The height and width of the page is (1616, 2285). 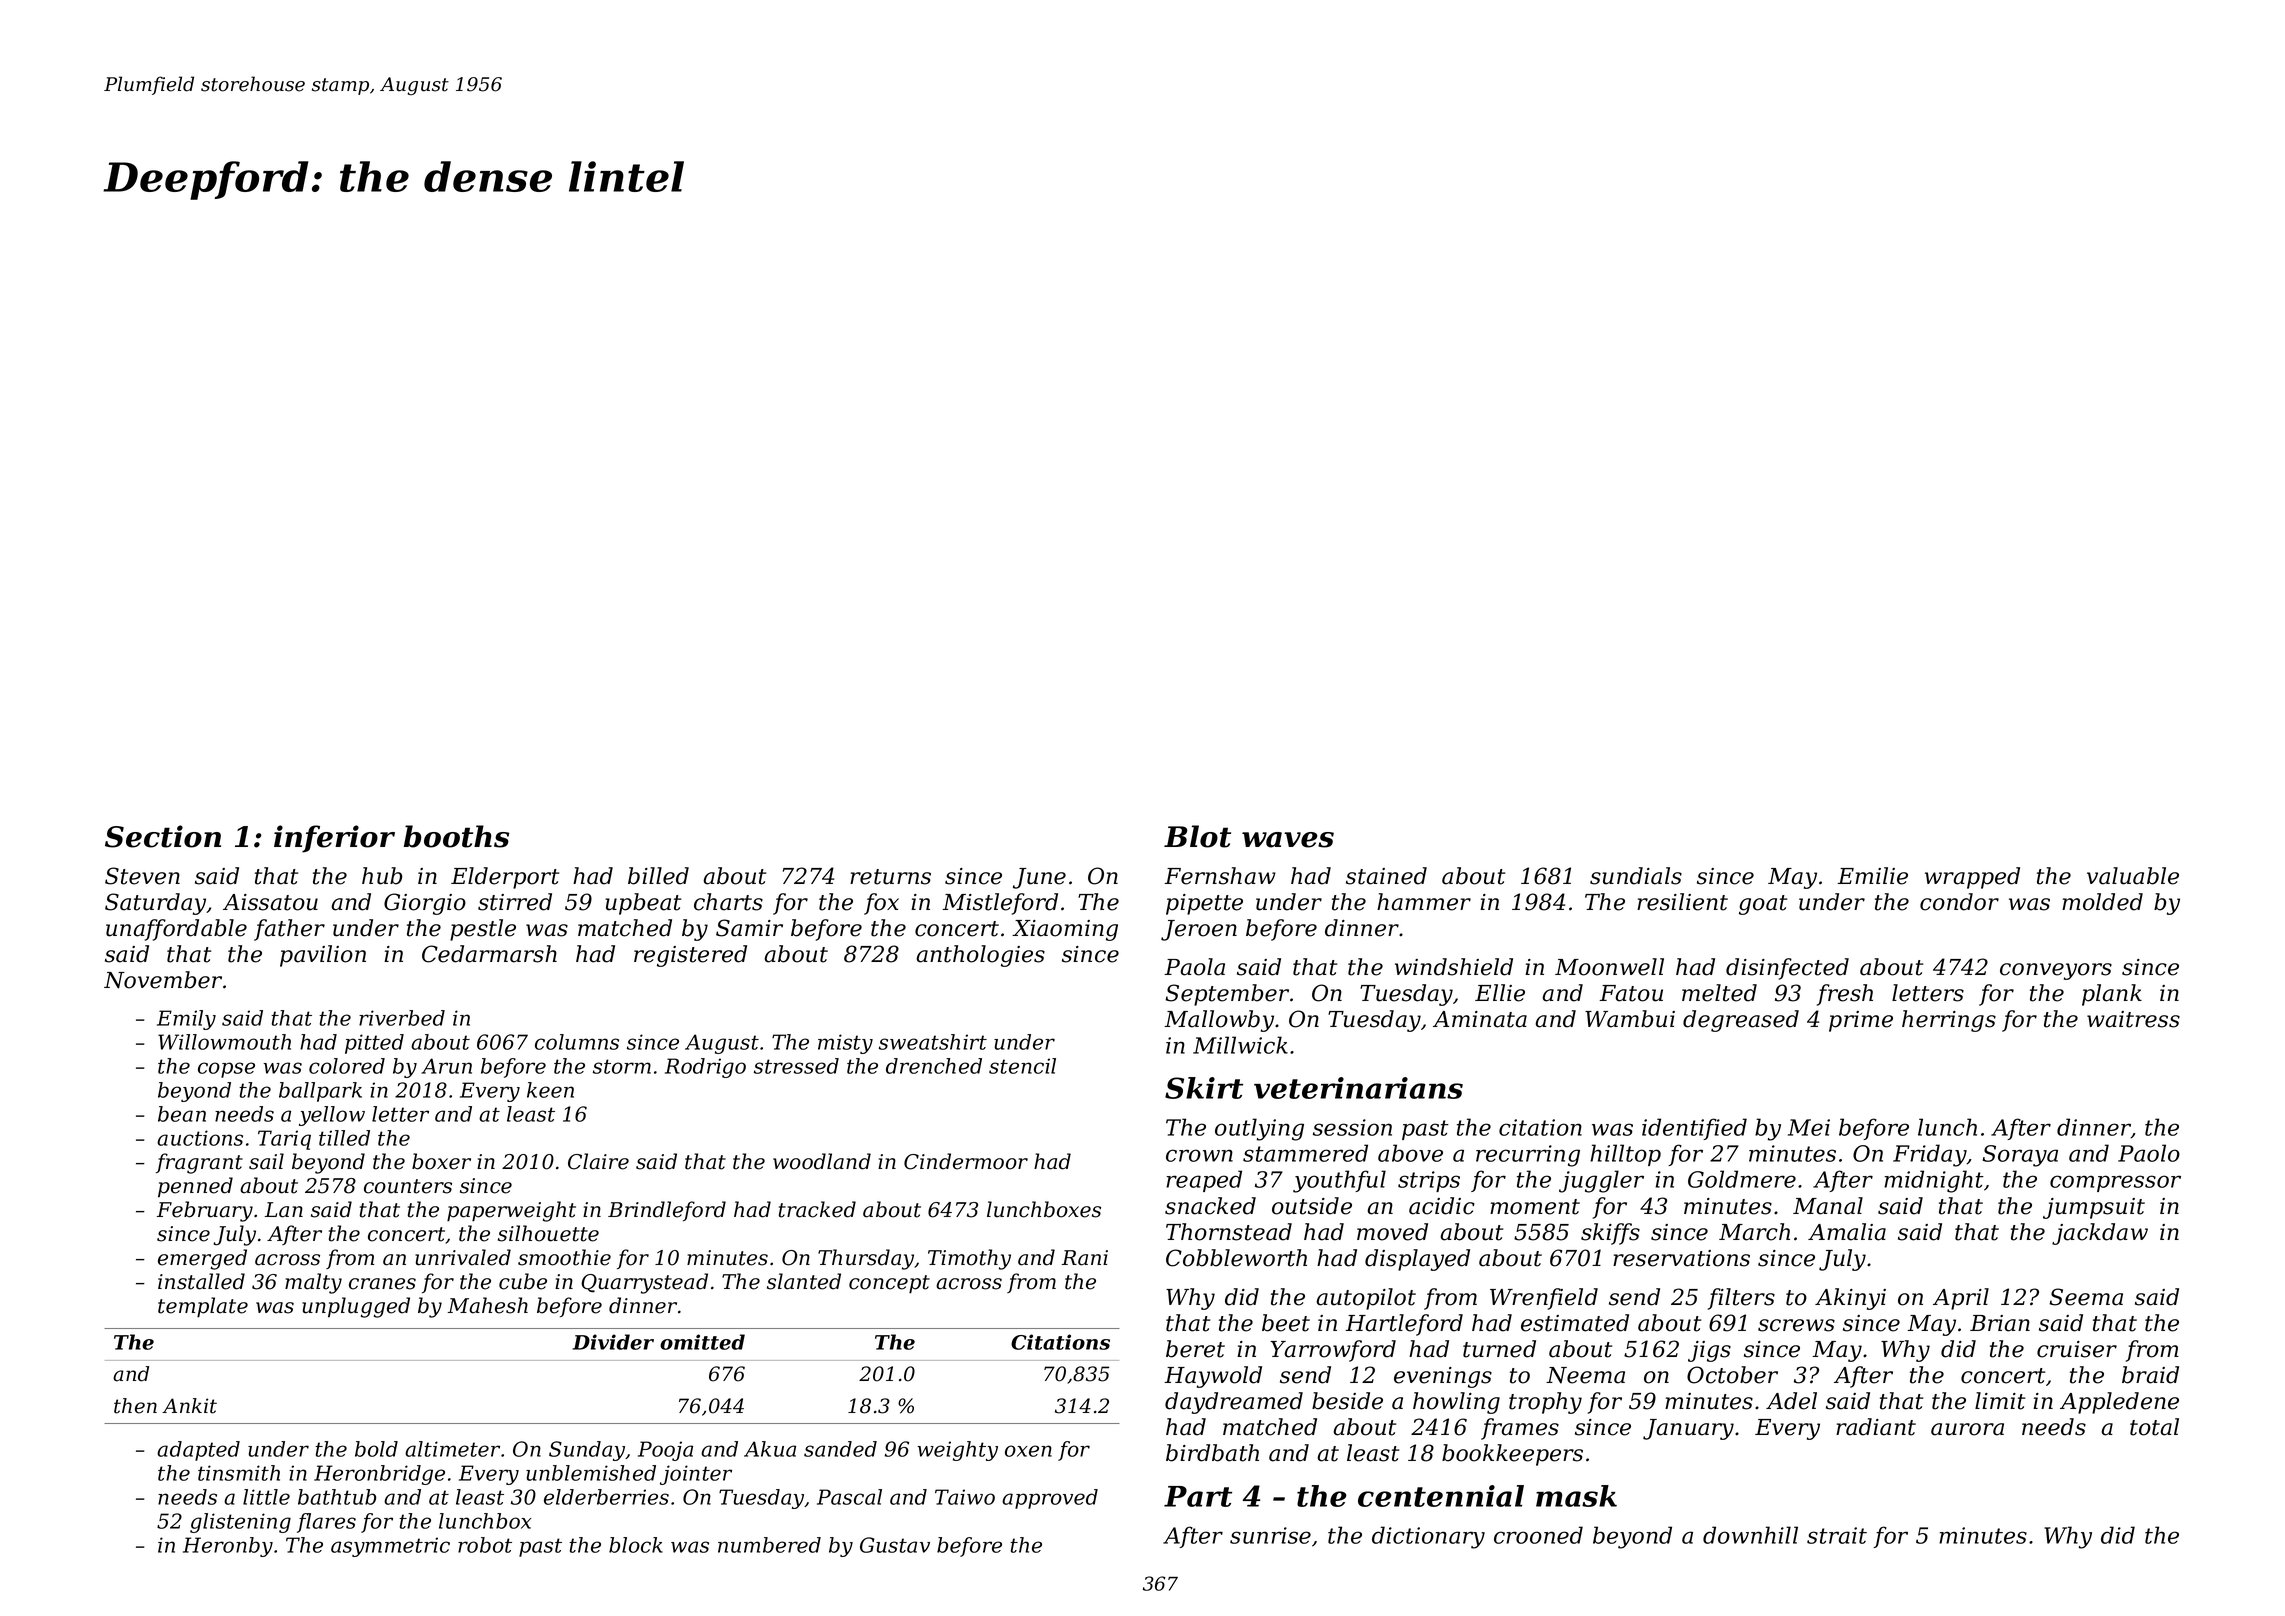 What do you see at coordinates (1270, 1535) in the page?
I see `sunrise` at bounding box center [1270, 1535].
